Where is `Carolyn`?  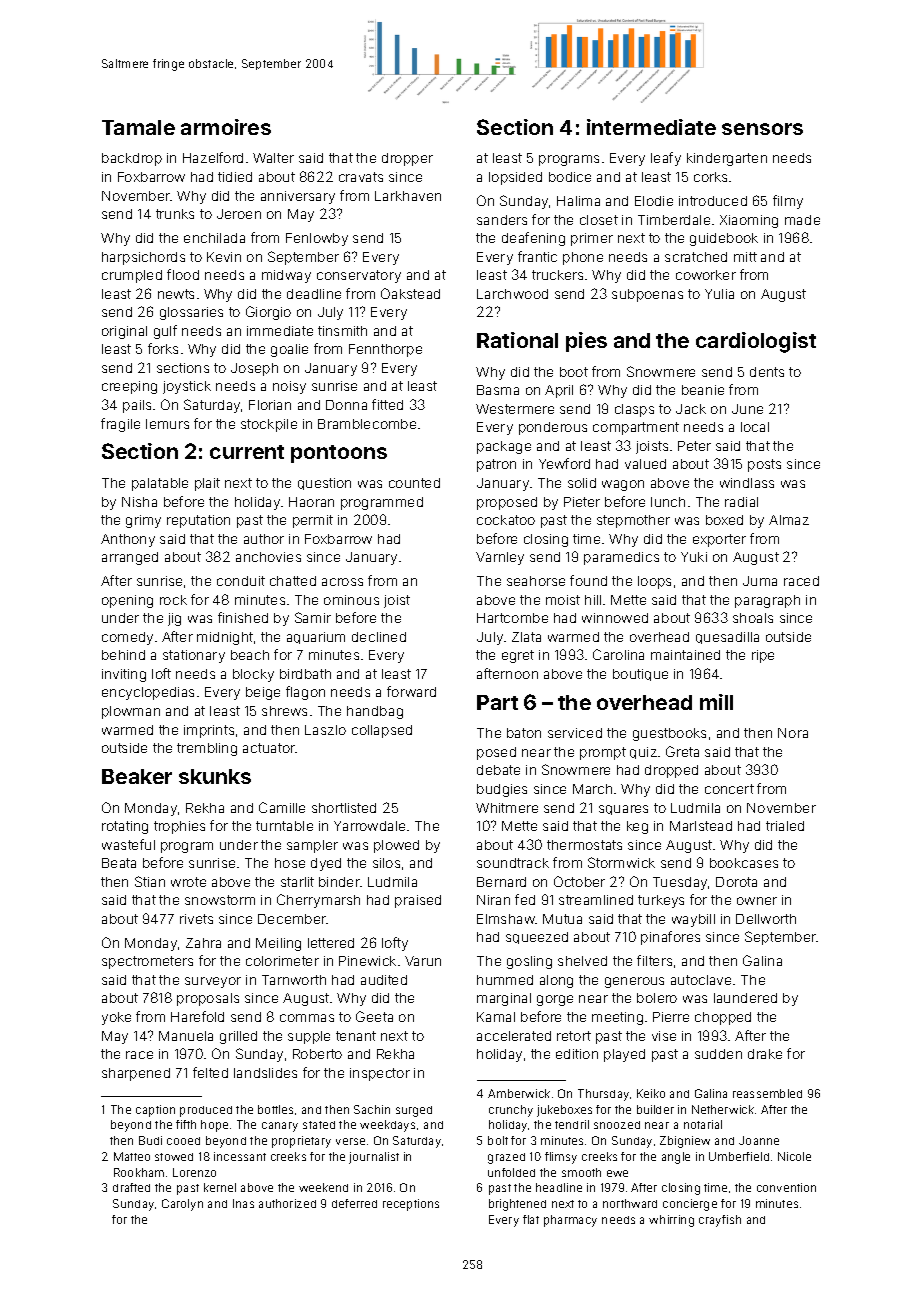 Carolyn is located at coordinates (182, 1205).
